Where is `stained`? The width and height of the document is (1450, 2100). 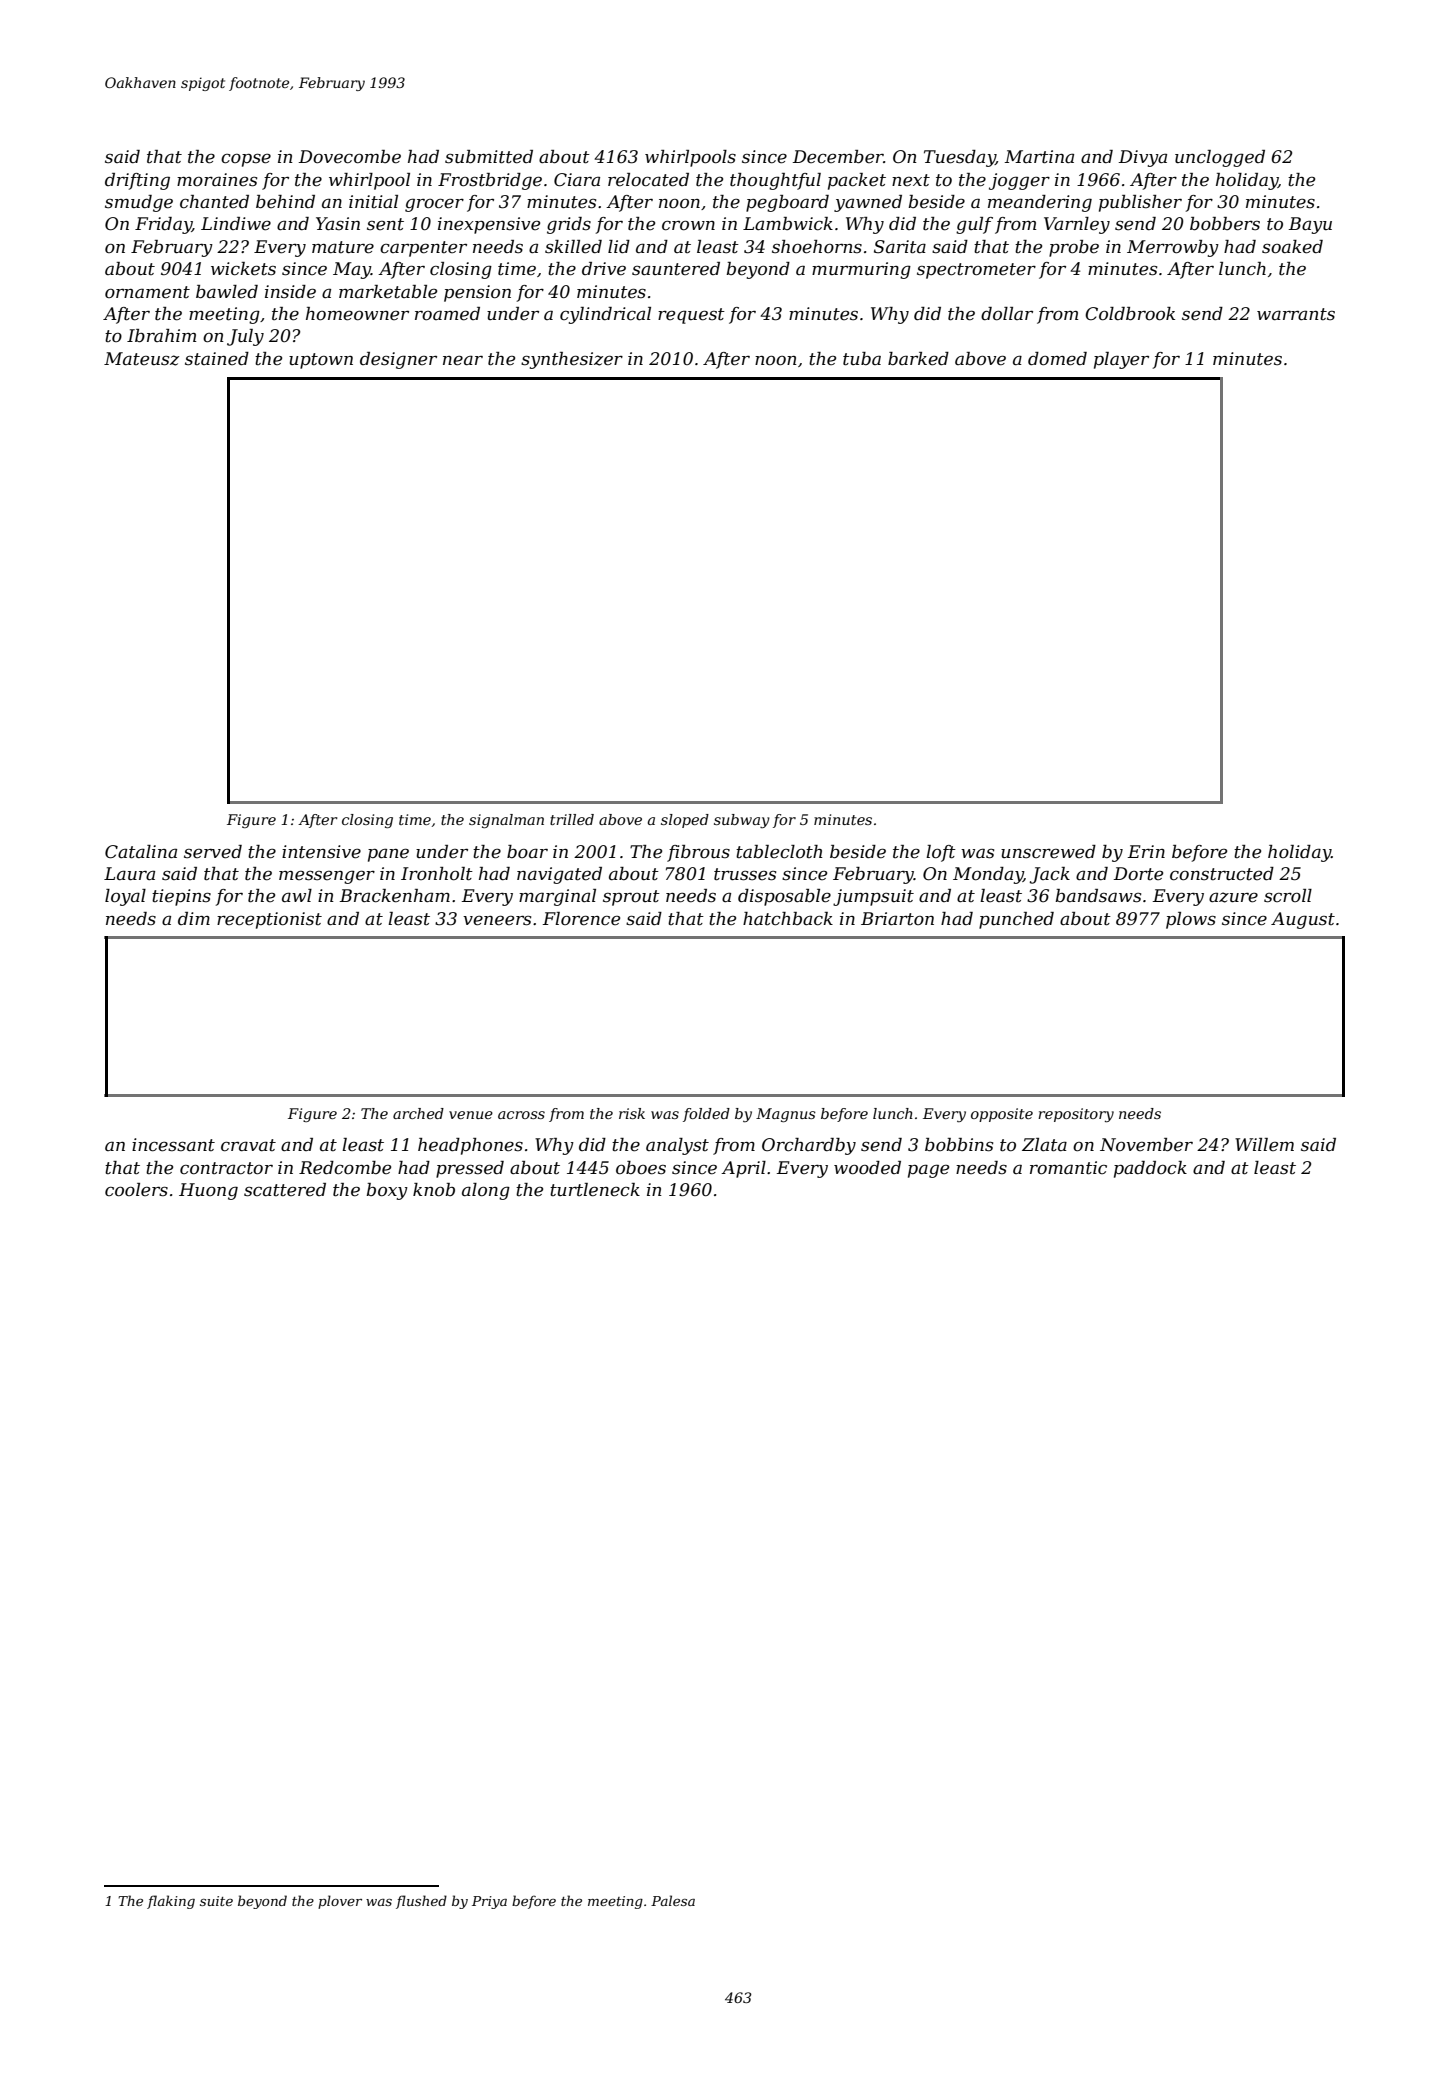
stained is located at coordinates (217, 358).
